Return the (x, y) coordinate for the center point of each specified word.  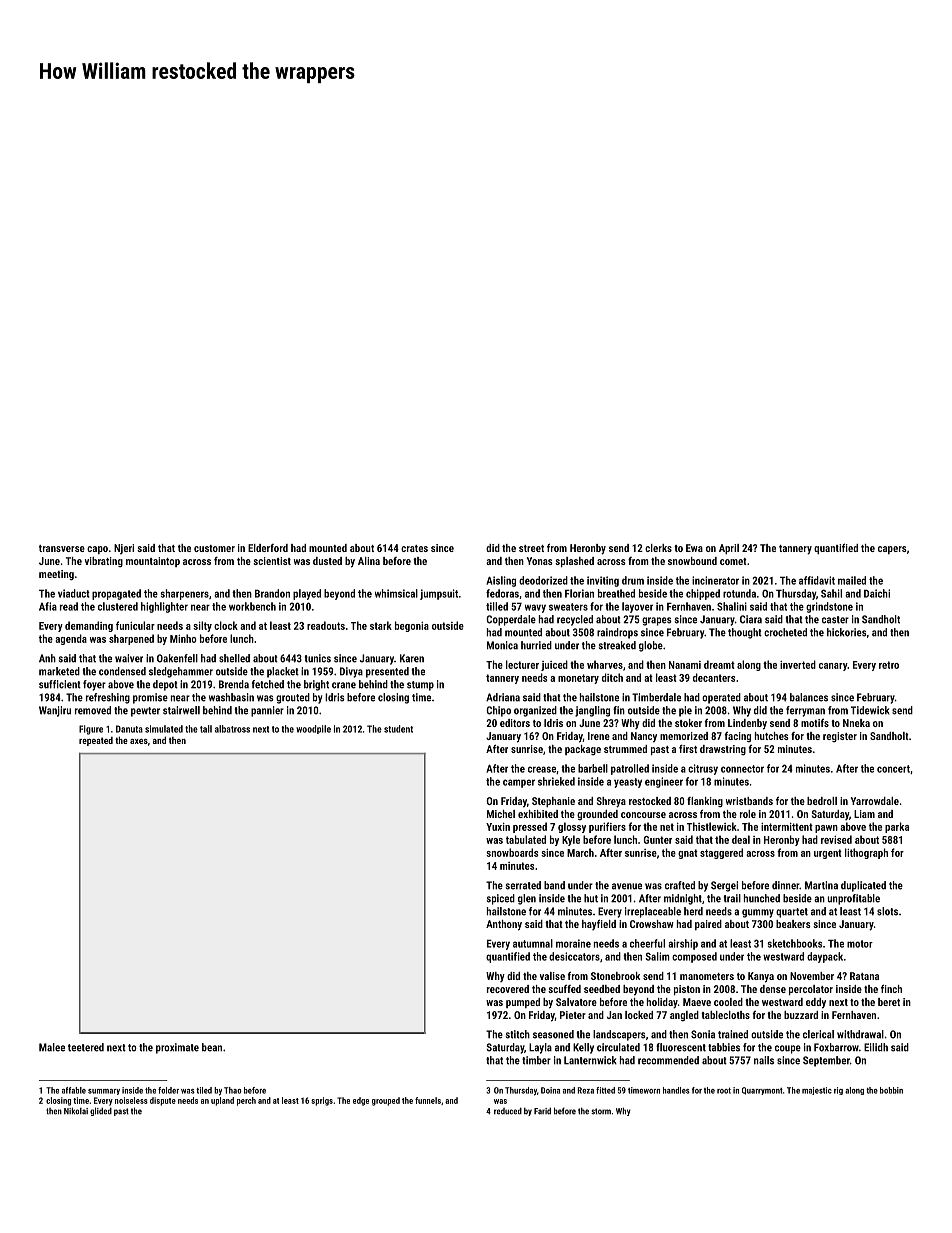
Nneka (856, 723)
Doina (550, 1090)
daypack (825, 957)
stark (381, 625)
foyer (94, 685)
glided (101, 1111)
